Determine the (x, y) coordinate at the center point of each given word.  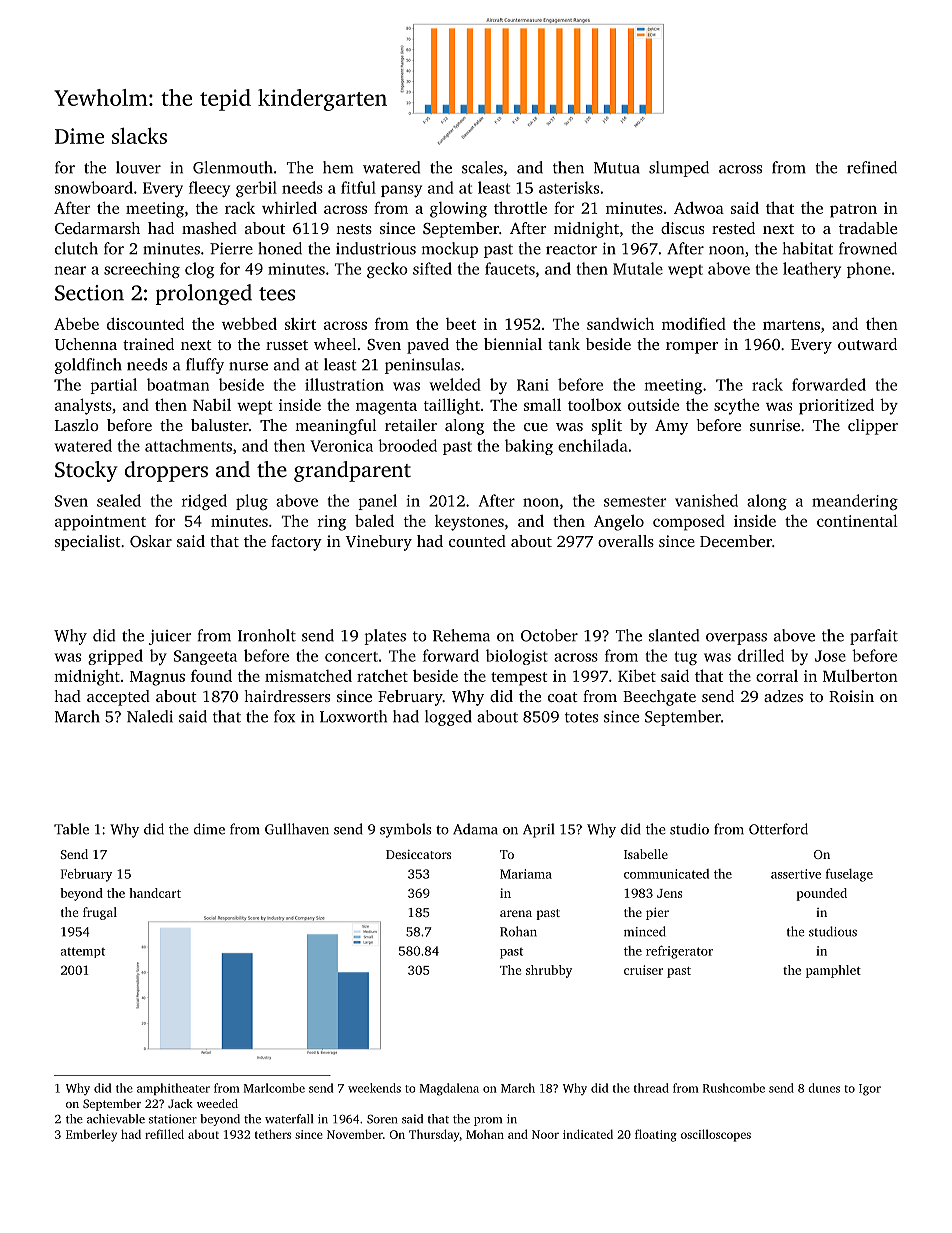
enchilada (593, 445)
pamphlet (833, 971)
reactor (571, 249)
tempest (519, 679)
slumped (679, 169)
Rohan (518, 931)
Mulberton (860, 675)
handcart (155, 893)
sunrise (775, 425)
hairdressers (287, 696)
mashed (209, 228)
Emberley (91, 1135)
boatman (178, 384)
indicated (588, 1134)
